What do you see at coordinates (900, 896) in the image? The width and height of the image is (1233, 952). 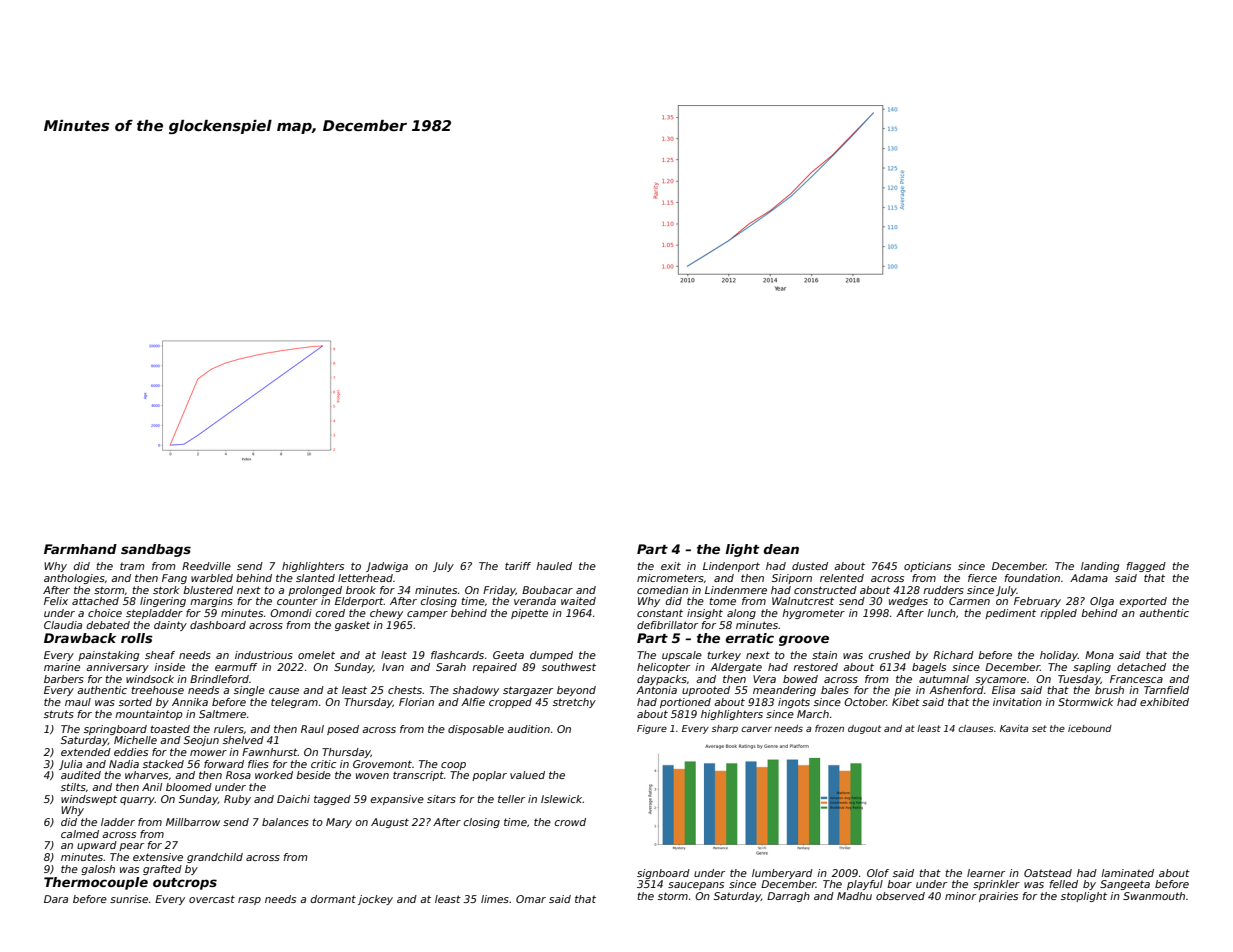 I see `observed` at bounding box center [900, 896].
